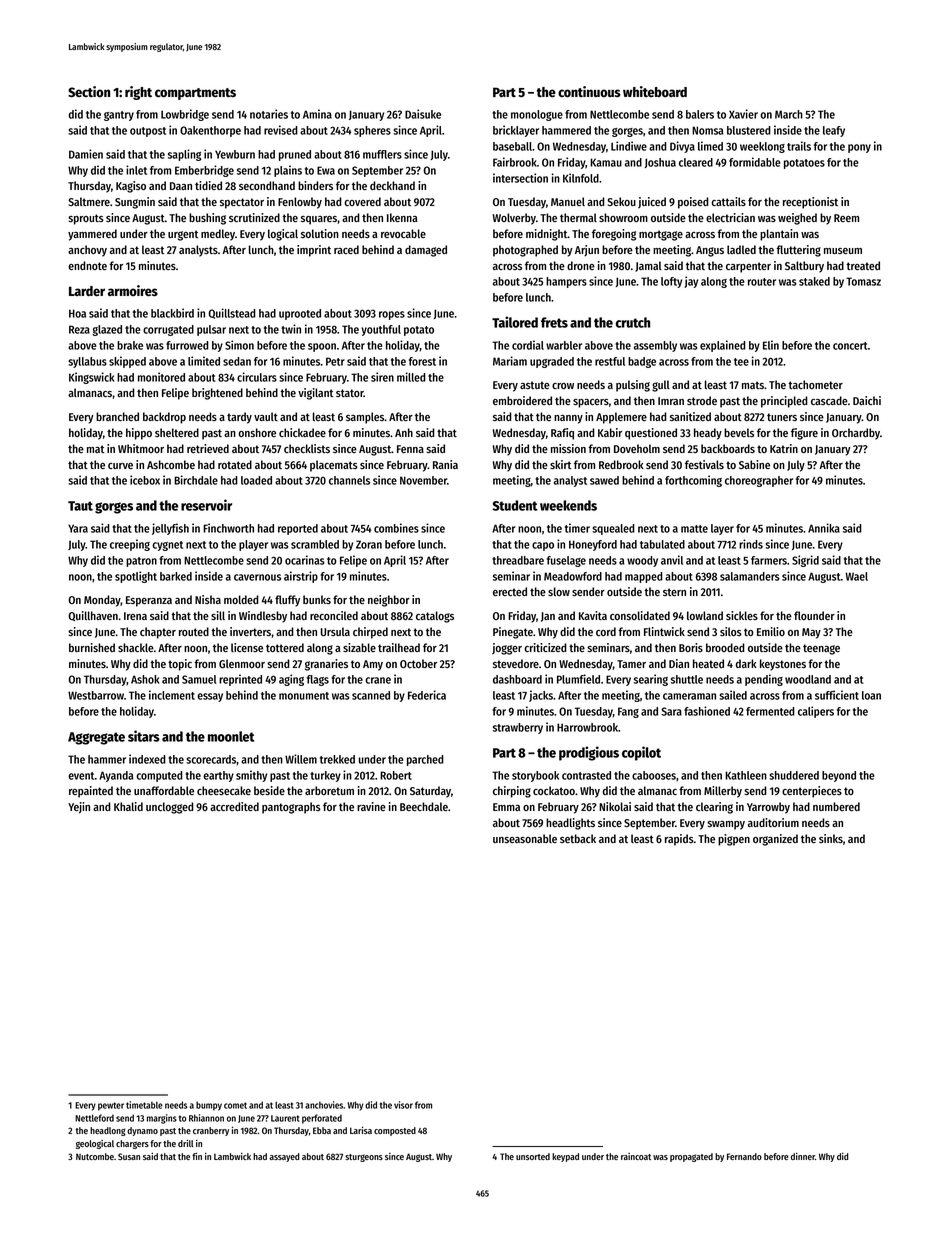  Describe the element at coordinates (831, 838) in the document. I see `sinks` at that location.
